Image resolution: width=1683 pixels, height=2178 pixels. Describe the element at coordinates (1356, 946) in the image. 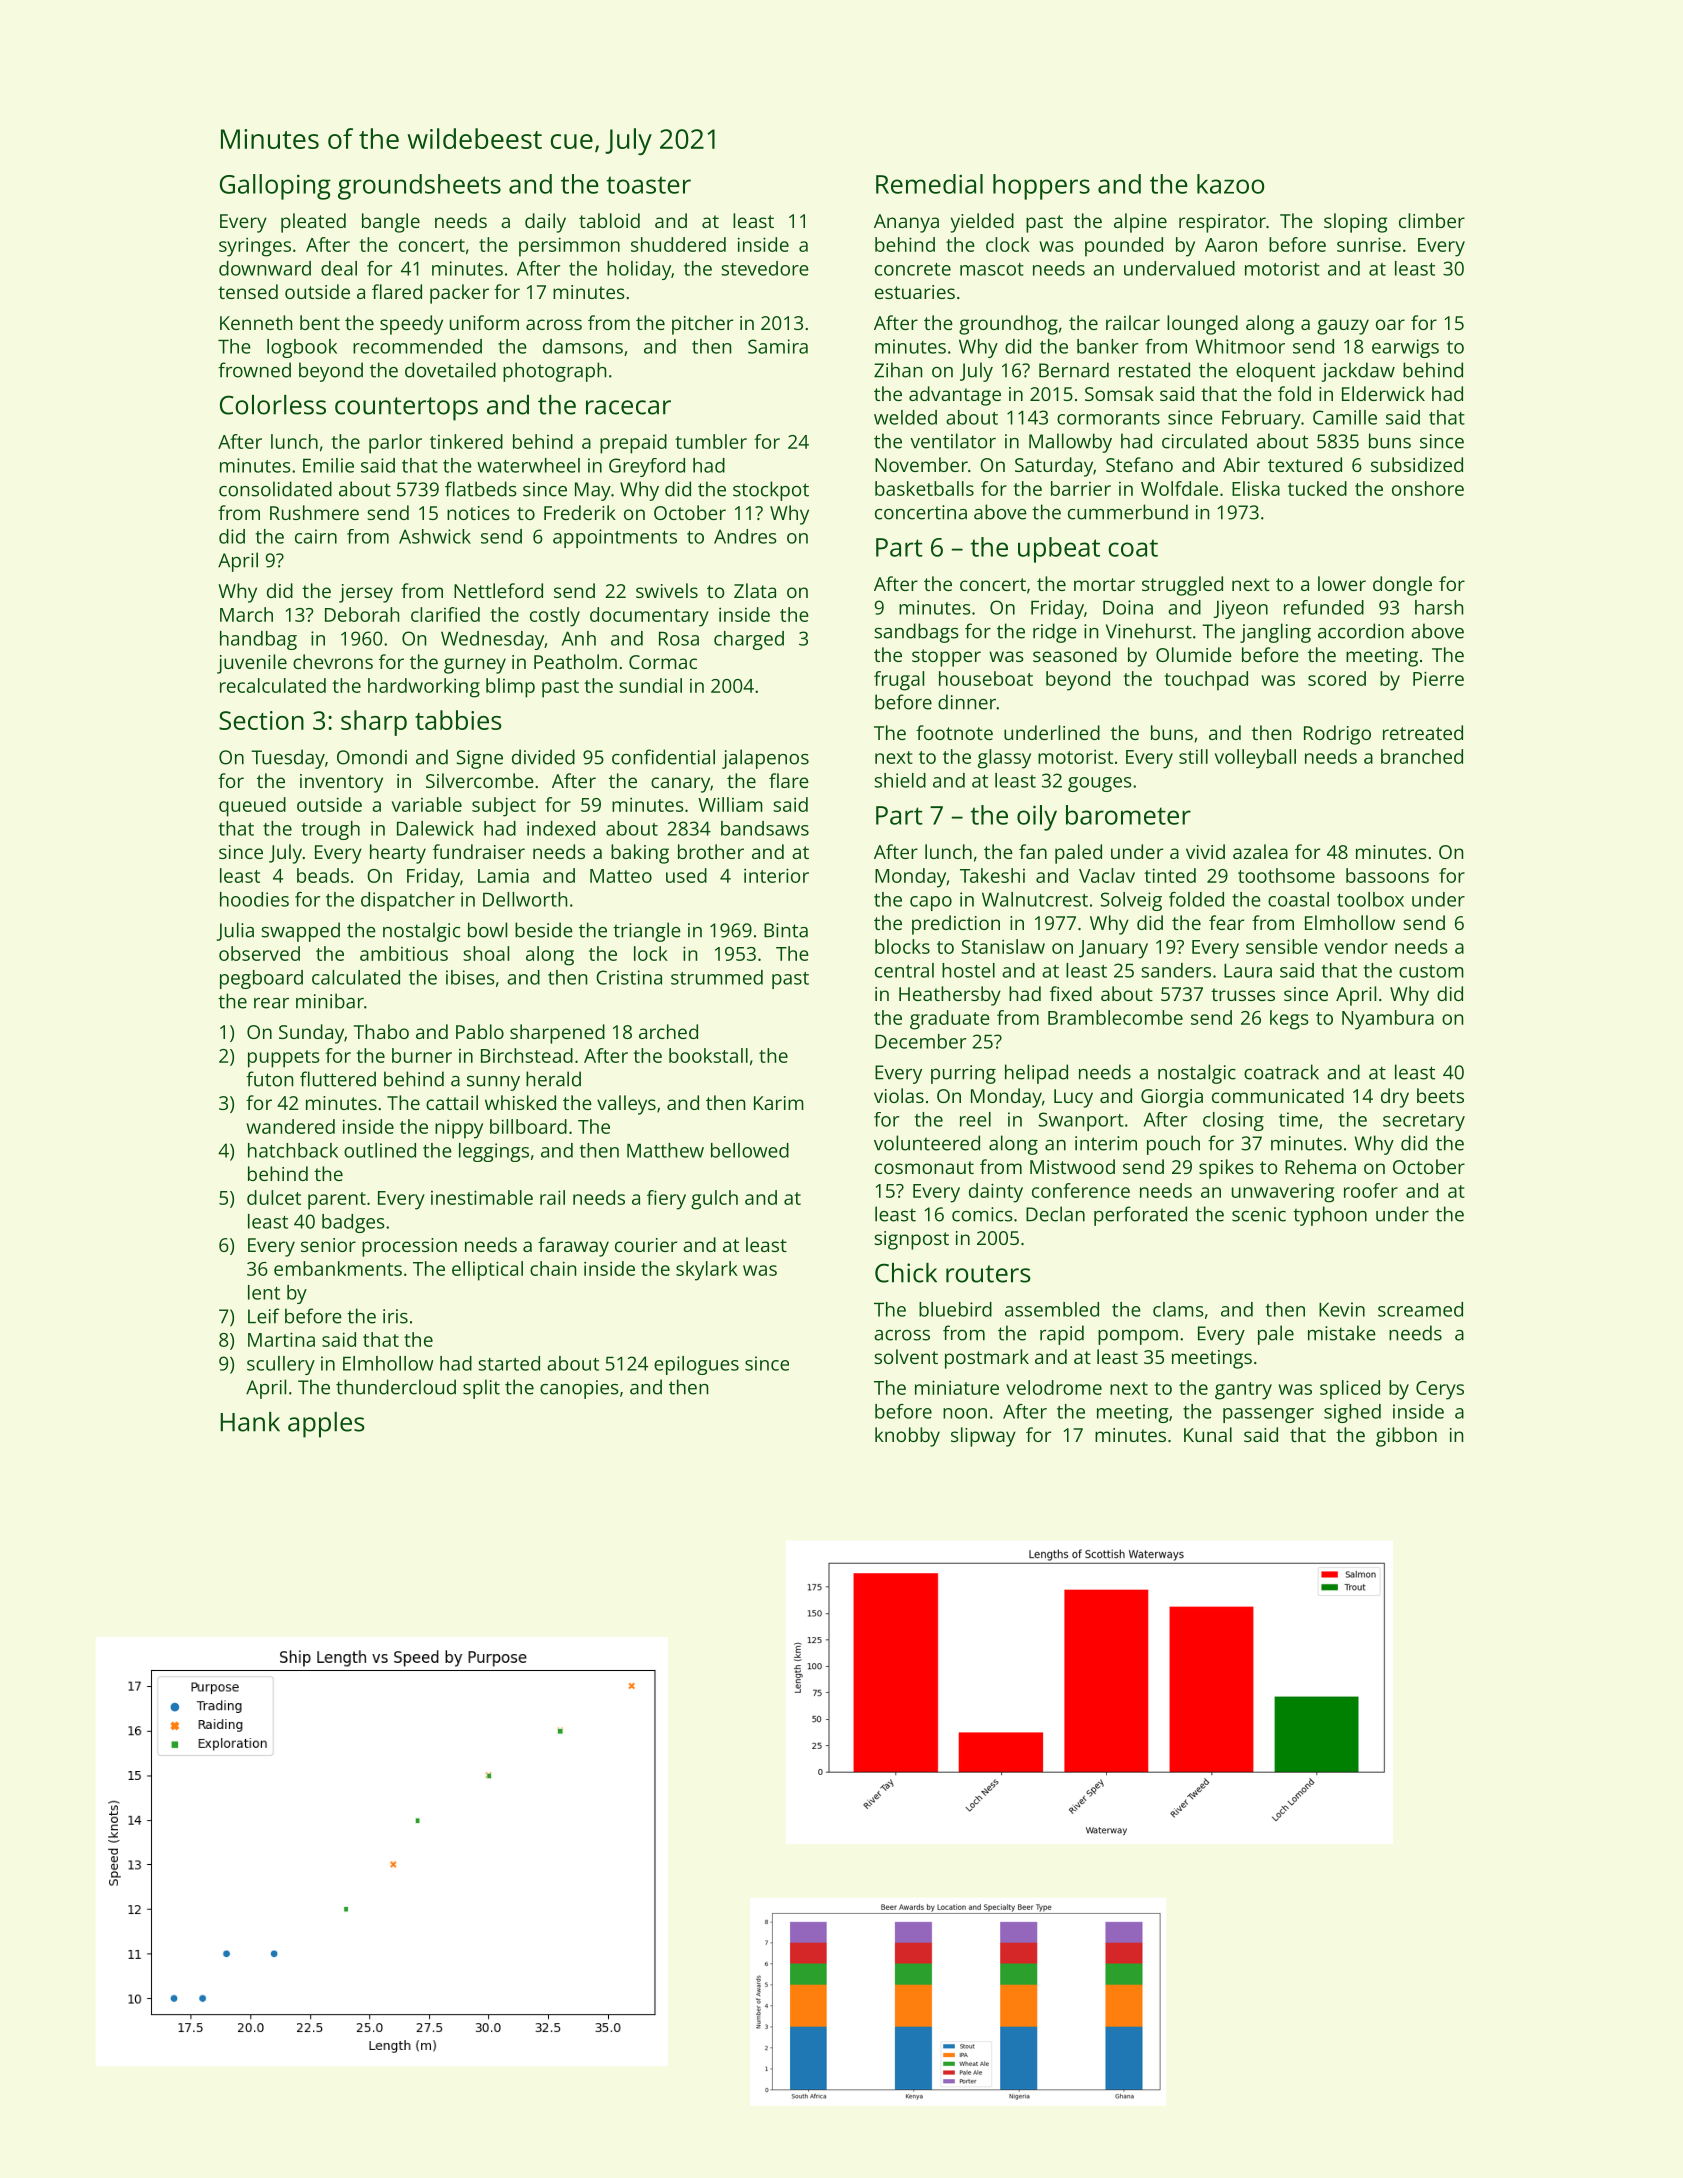

I see `vendor` at that location.
